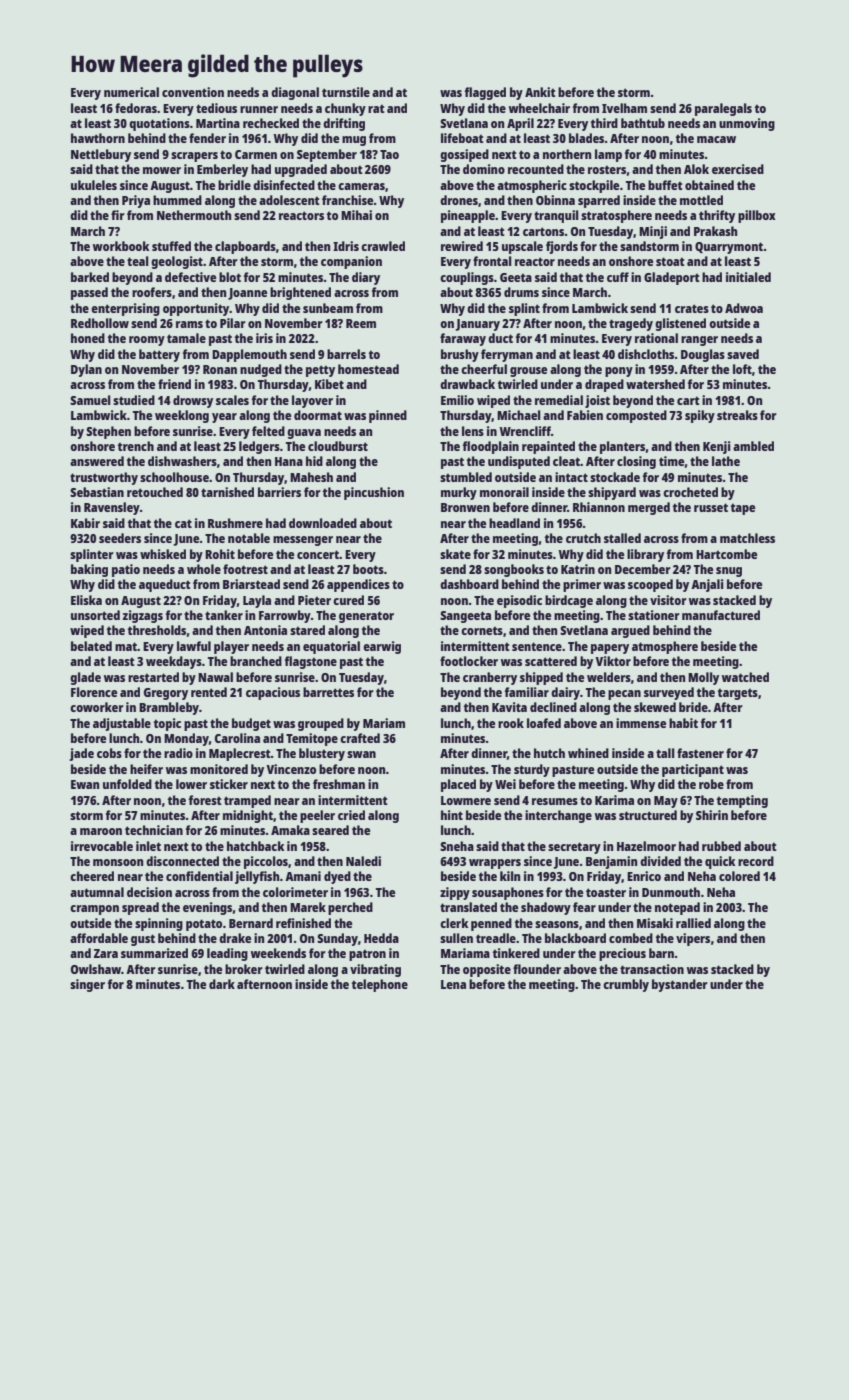 Image resolution: width=849 pixels, height=1400 pixels. Describe the element at coordinates (194, 157) in the image. I see `scrapers` at that location.
